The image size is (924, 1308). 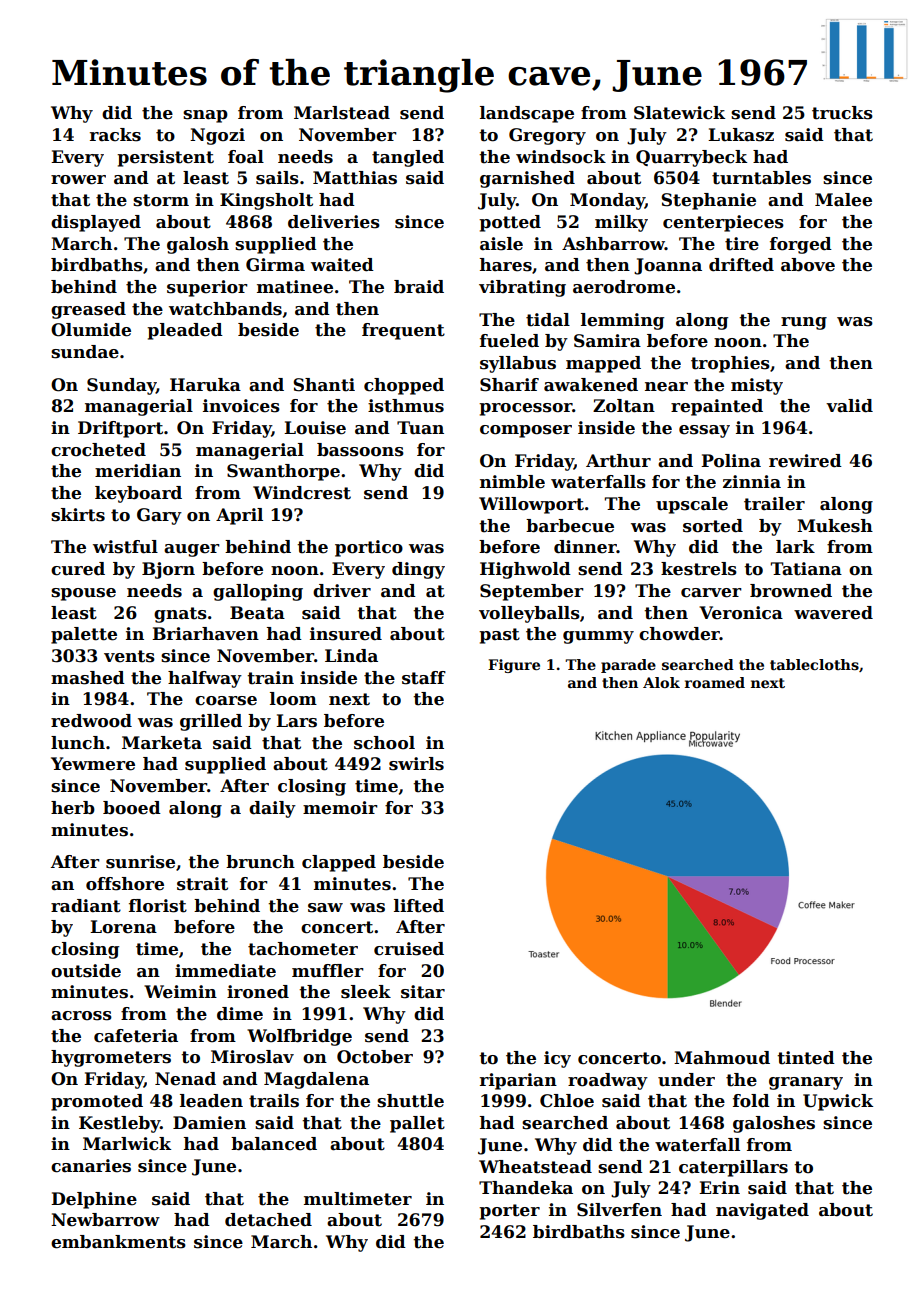 I want to click on chowder, so click(x=679, y=634).
